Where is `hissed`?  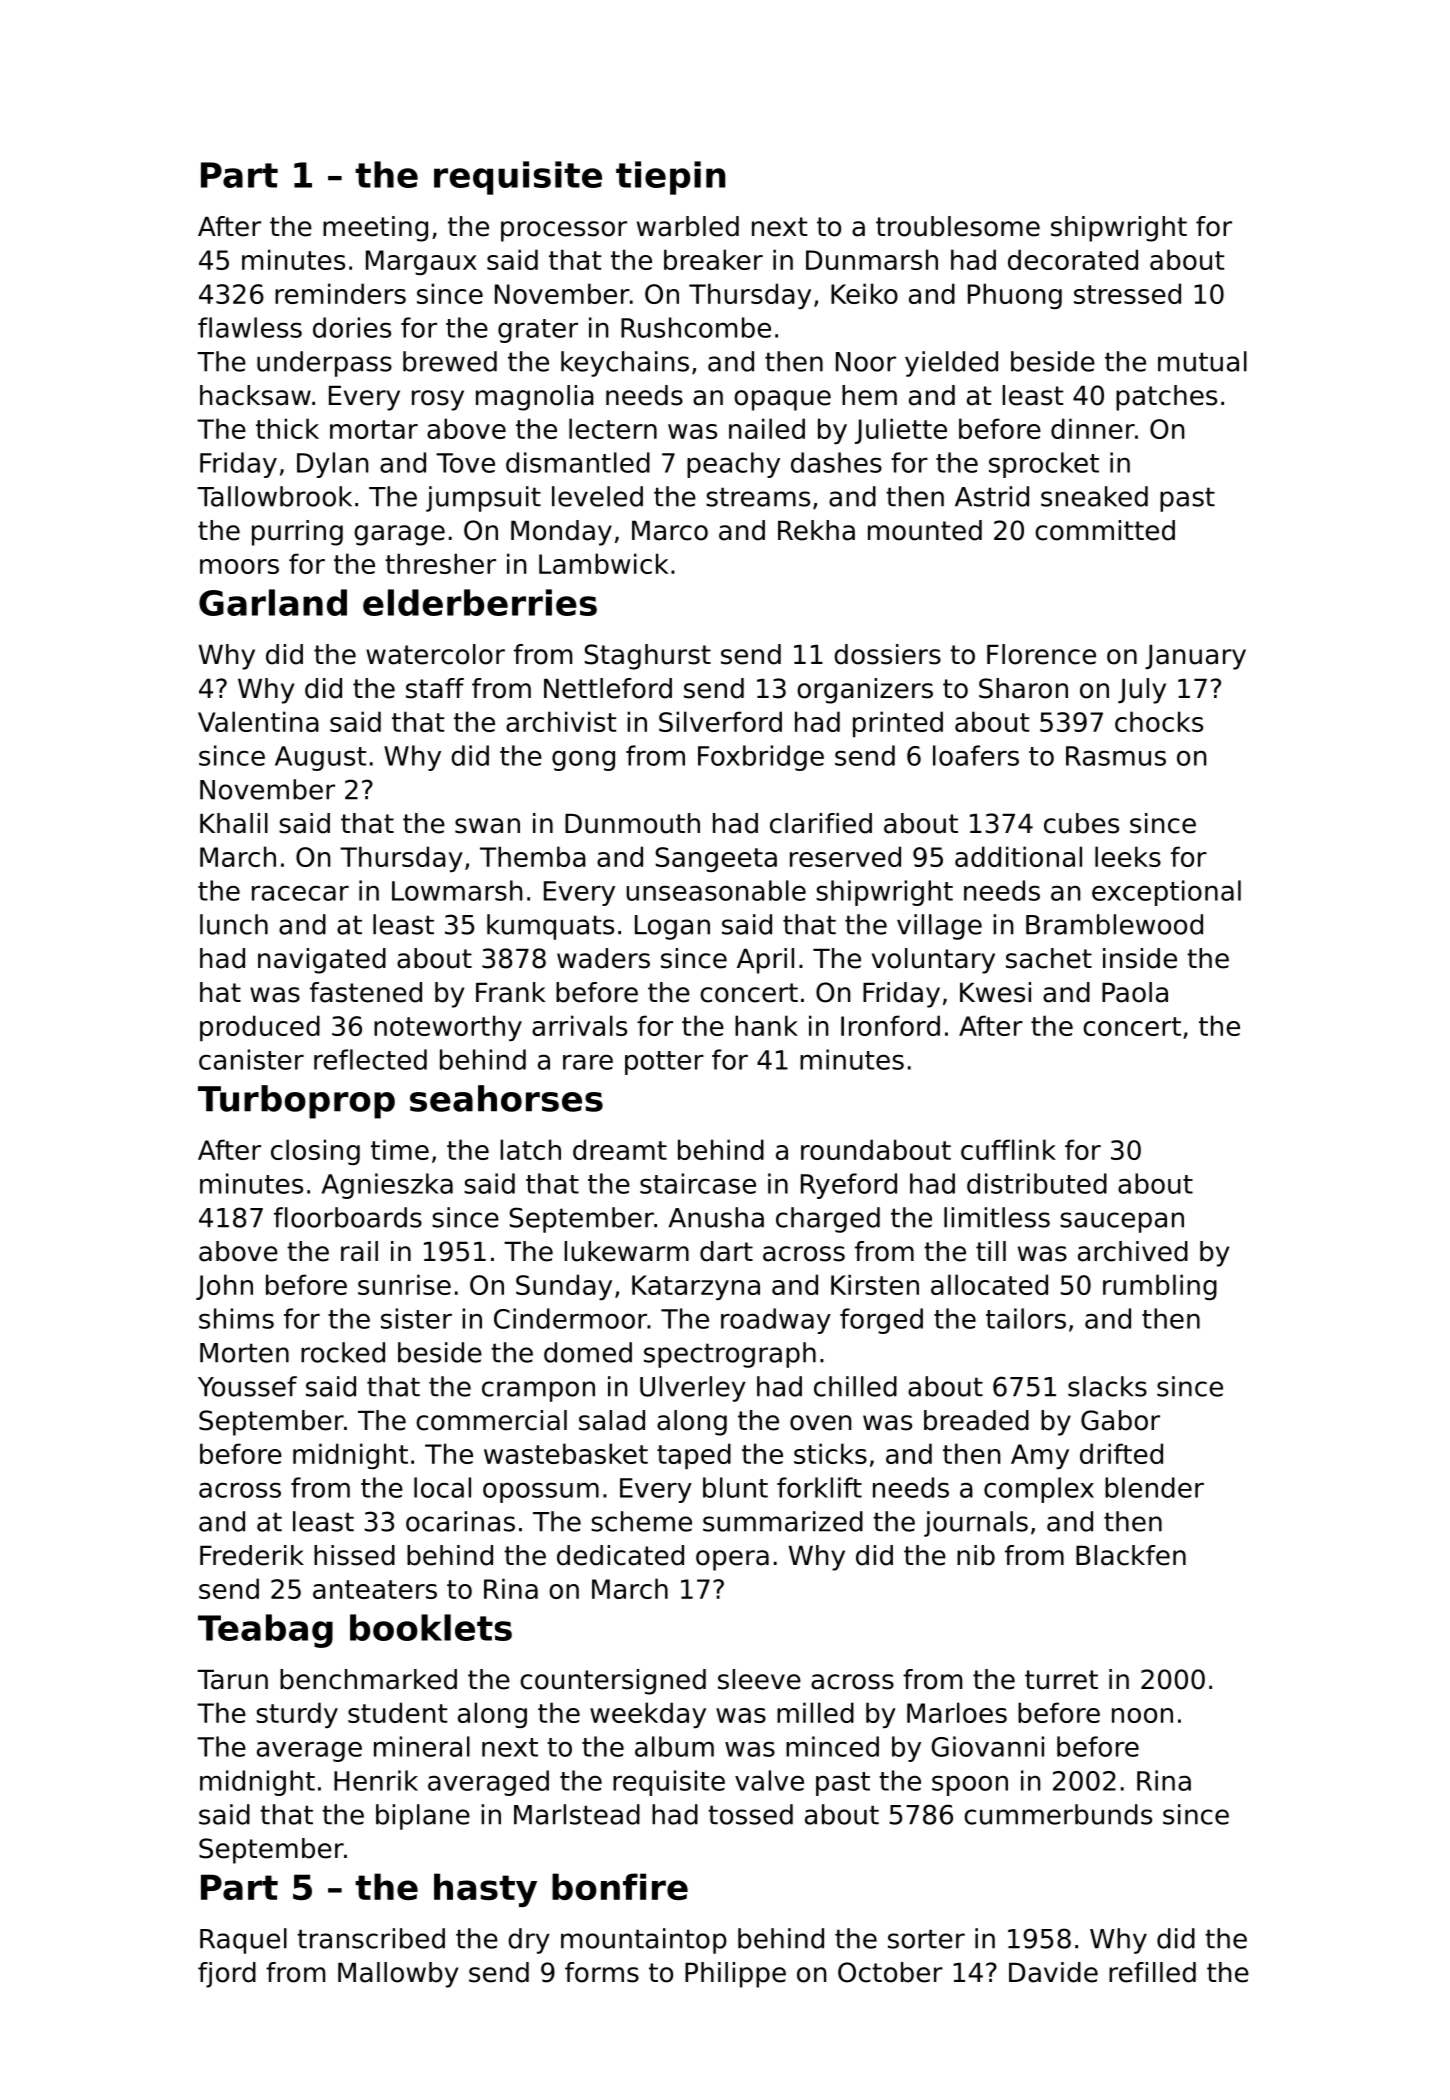
hissed is located at coordinates (354, 1555).
